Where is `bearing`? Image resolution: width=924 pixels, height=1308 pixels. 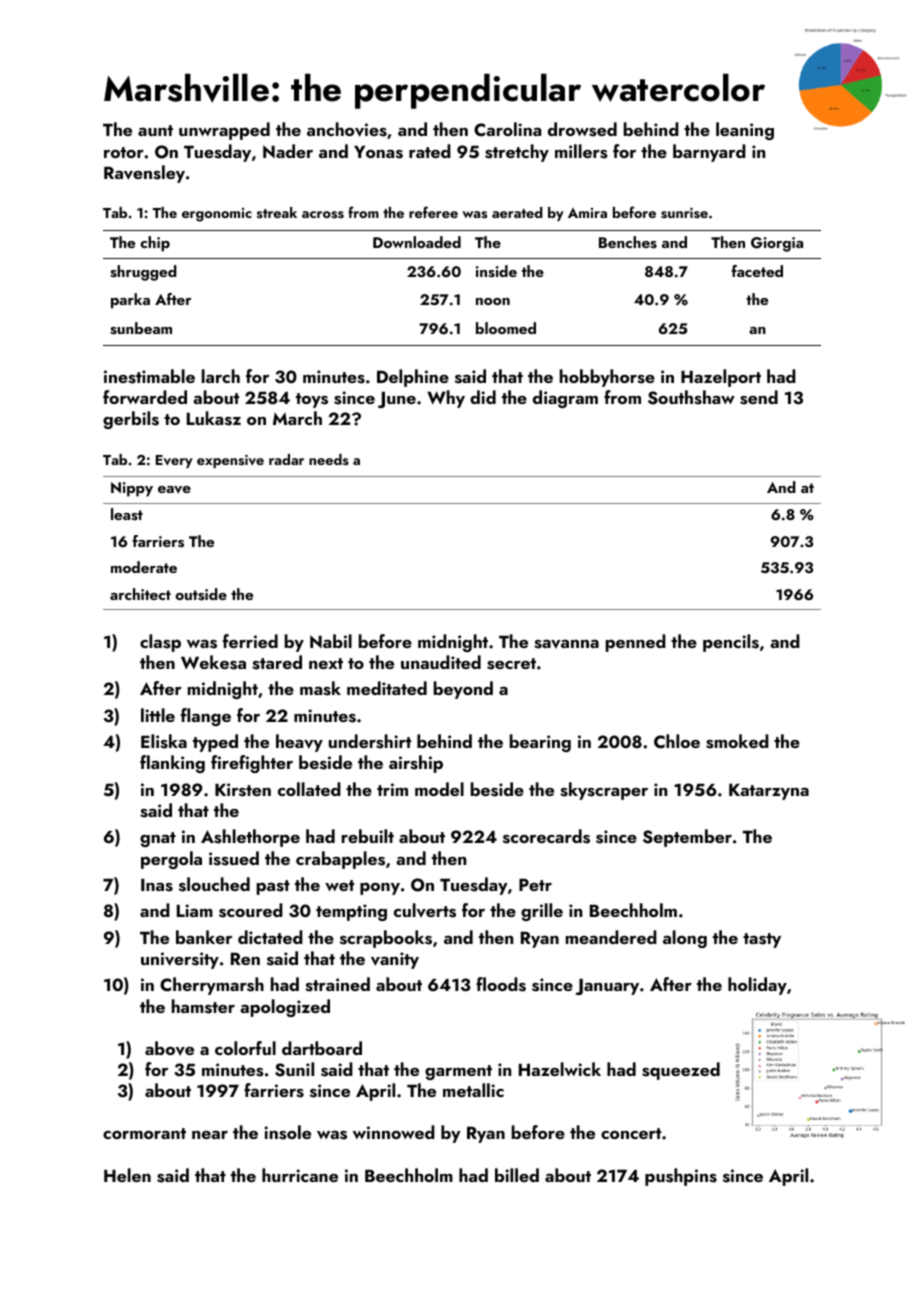 bearing is located at coordinates (540, 743).
